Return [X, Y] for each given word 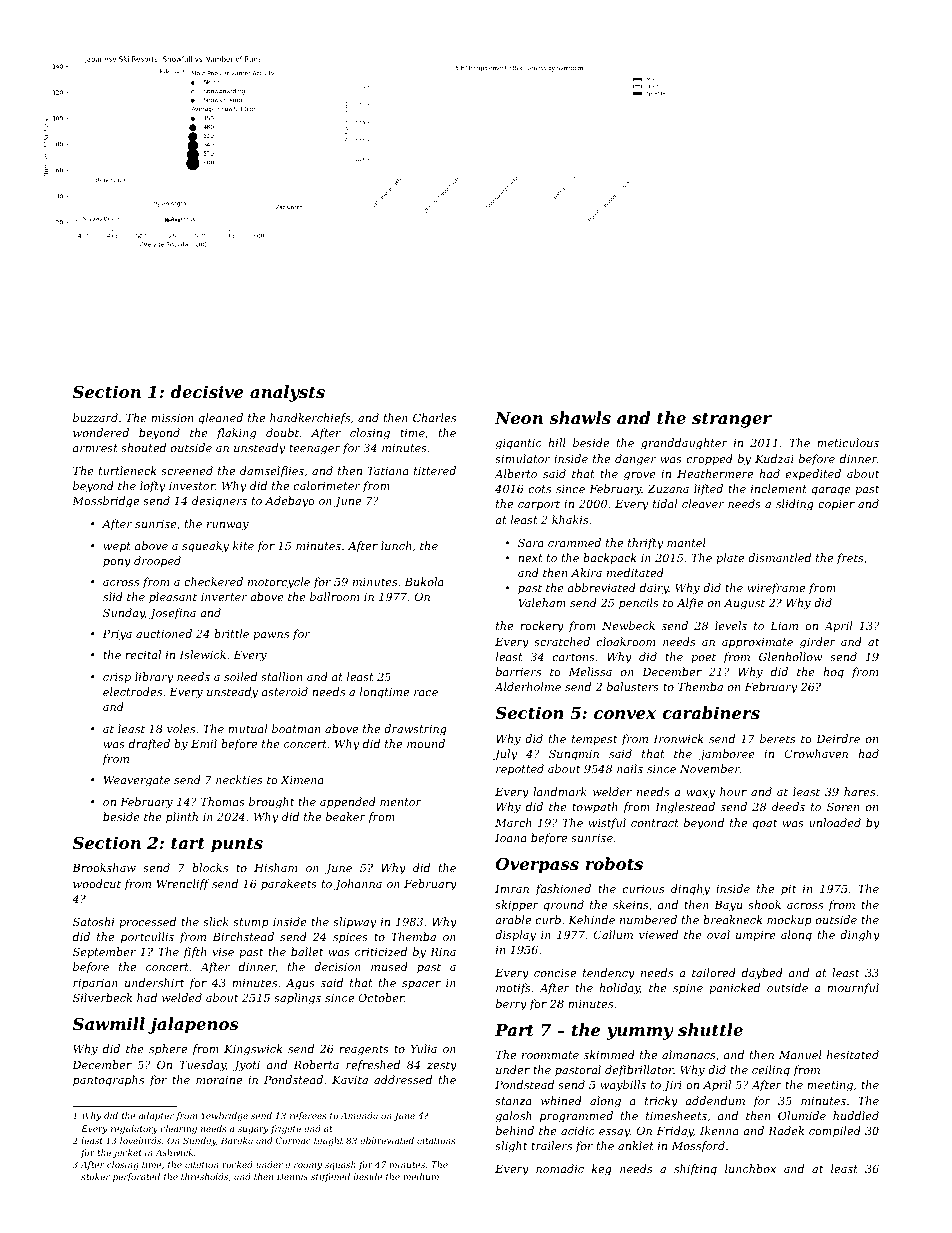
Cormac [293, 1140]
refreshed [373, 1065]
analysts [287, 393]
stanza [513, 1101]
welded [182, 997]
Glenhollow [791, 656]
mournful [853, 988]
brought [271, 803]
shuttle [710, 1029]
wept [117, 547]
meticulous [848, 442]
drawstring [415, 730]
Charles [434, 417]
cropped [710, 460]
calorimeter [327, 485]
